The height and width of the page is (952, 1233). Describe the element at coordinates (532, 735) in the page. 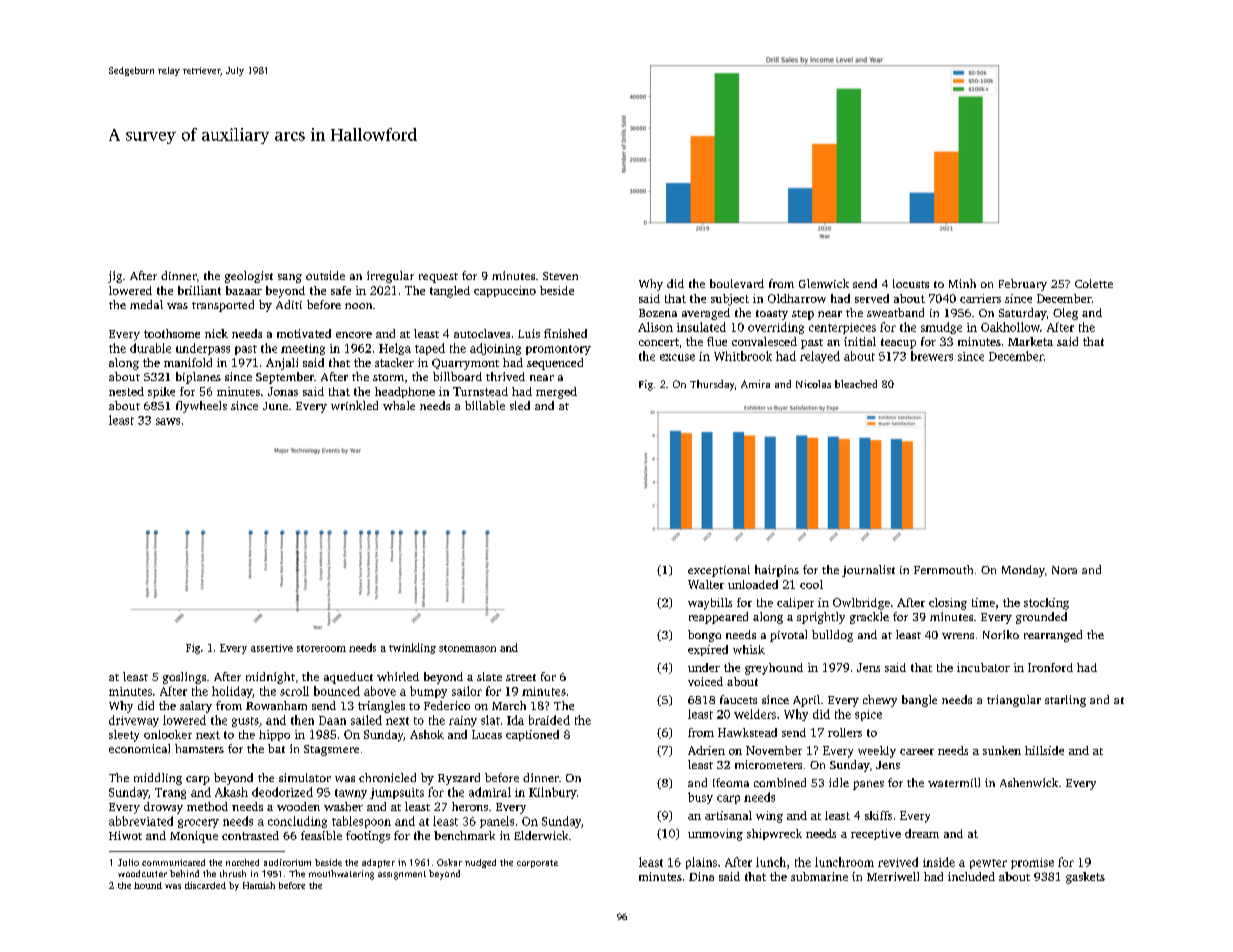

I see `captioned` at that location.
